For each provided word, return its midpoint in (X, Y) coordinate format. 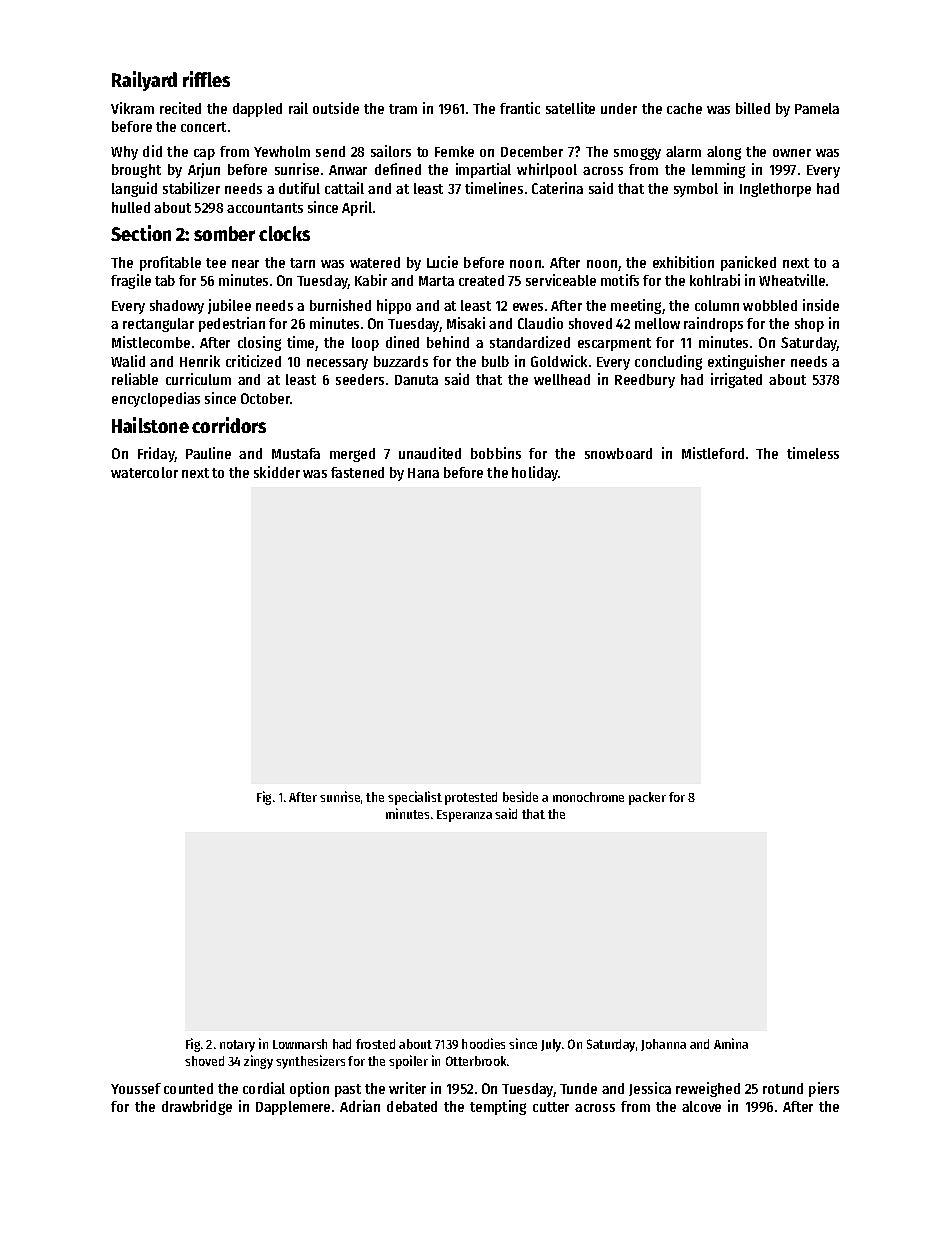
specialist (415, 798)
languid (134, 189)
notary (237, 1046)
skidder (277, 472)
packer (647, 798)
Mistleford (713, 453)
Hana (423, 473)
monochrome (588, 797)
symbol (696, 190)
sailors (391, 151)
